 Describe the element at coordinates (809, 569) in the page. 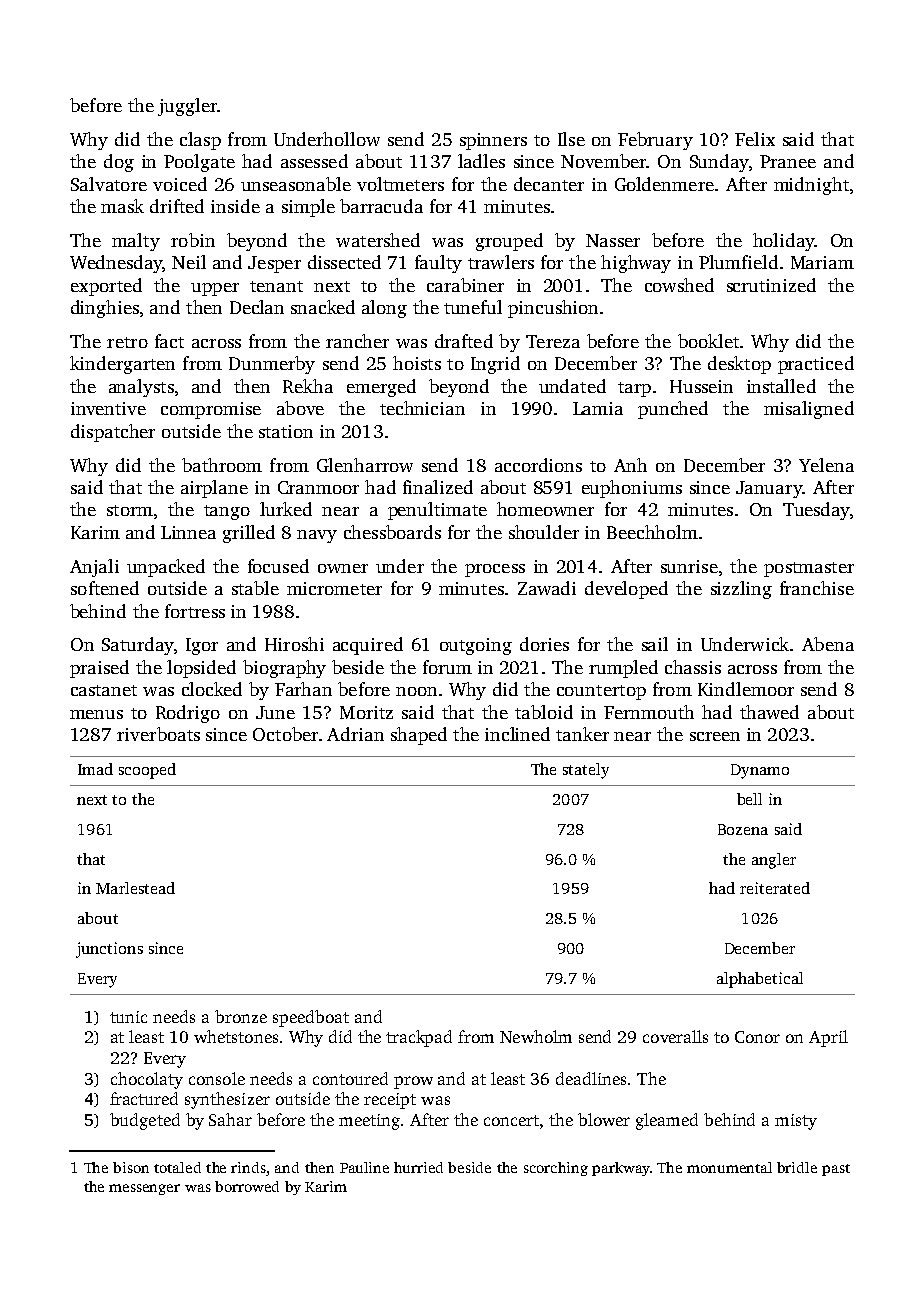

I see `postmaster` at that location.
